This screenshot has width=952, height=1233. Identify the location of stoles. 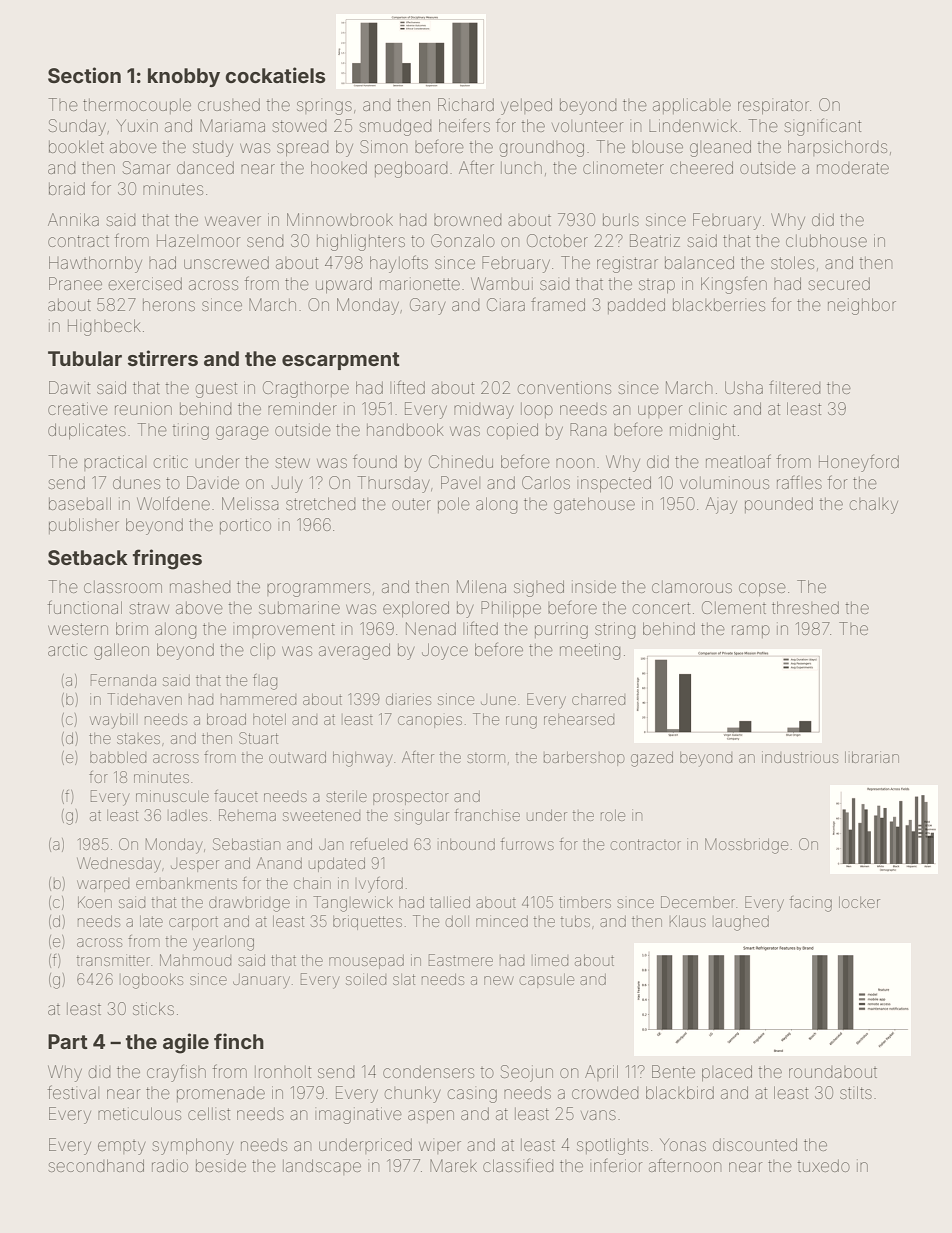
(792, 262).
